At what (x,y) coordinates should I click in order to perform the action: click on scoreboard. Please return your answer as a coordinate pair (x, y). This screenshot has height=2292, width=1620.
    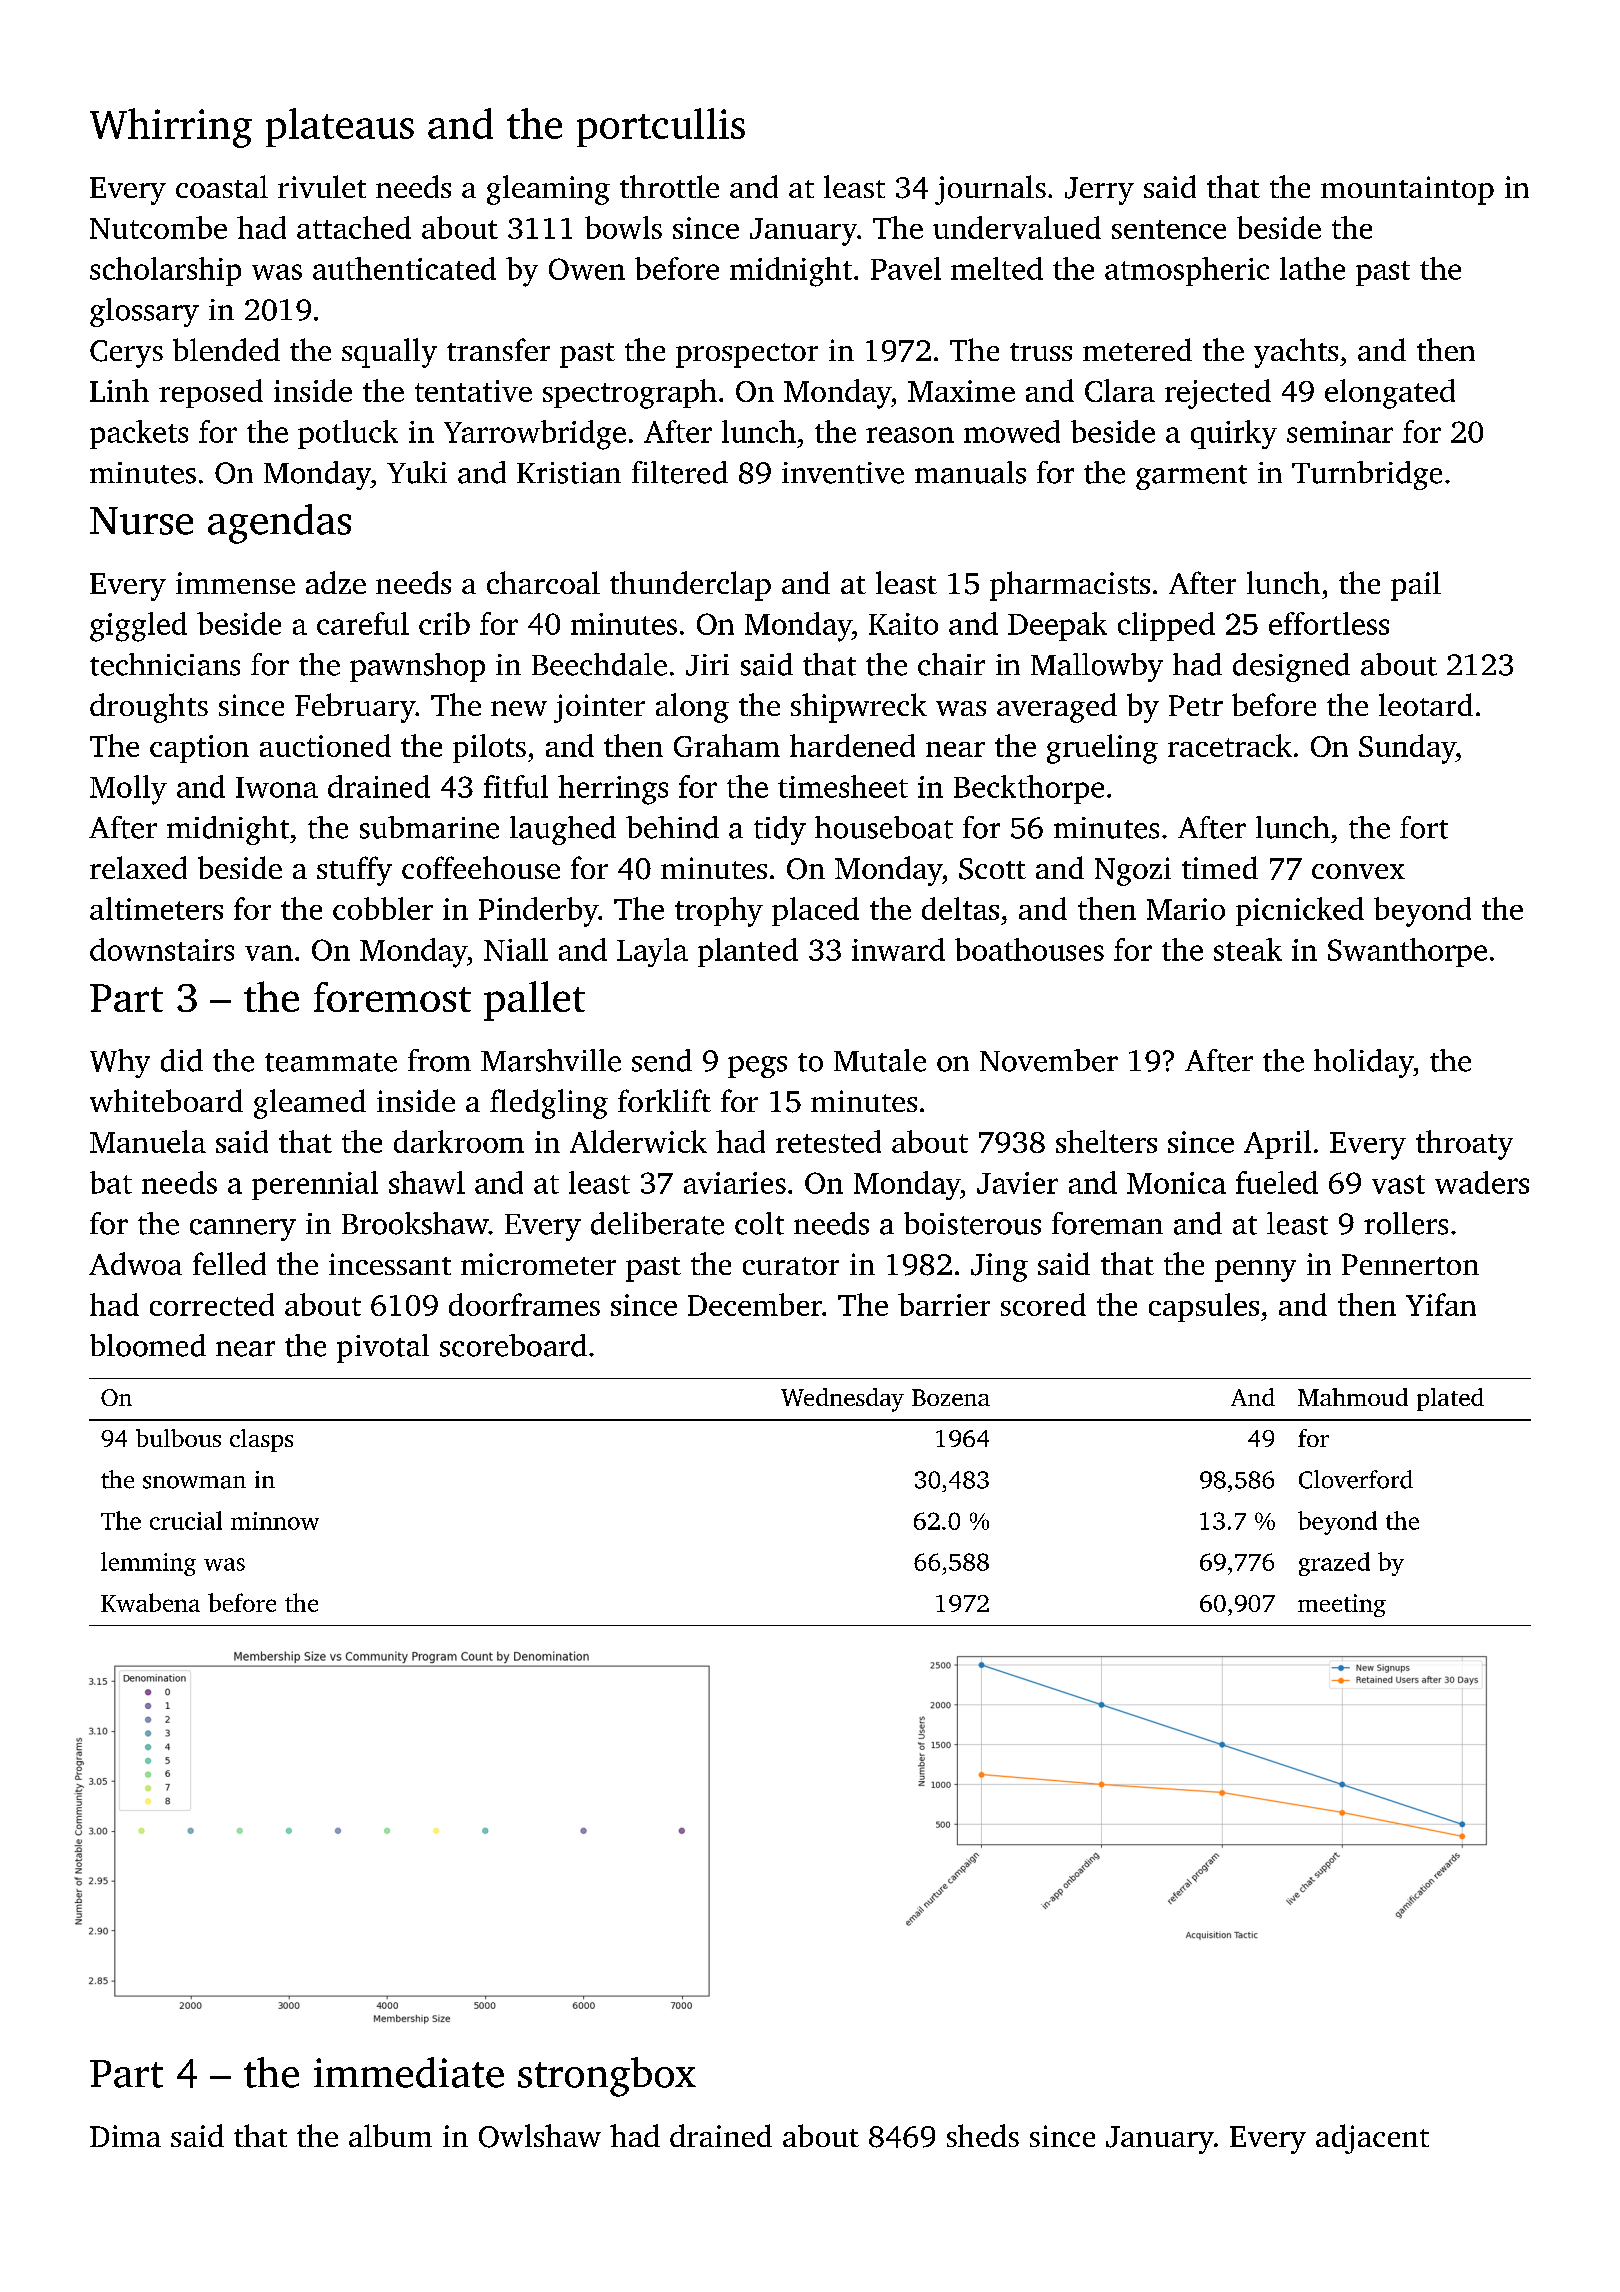
    Looking at the image, I should click on (513, 1345).
